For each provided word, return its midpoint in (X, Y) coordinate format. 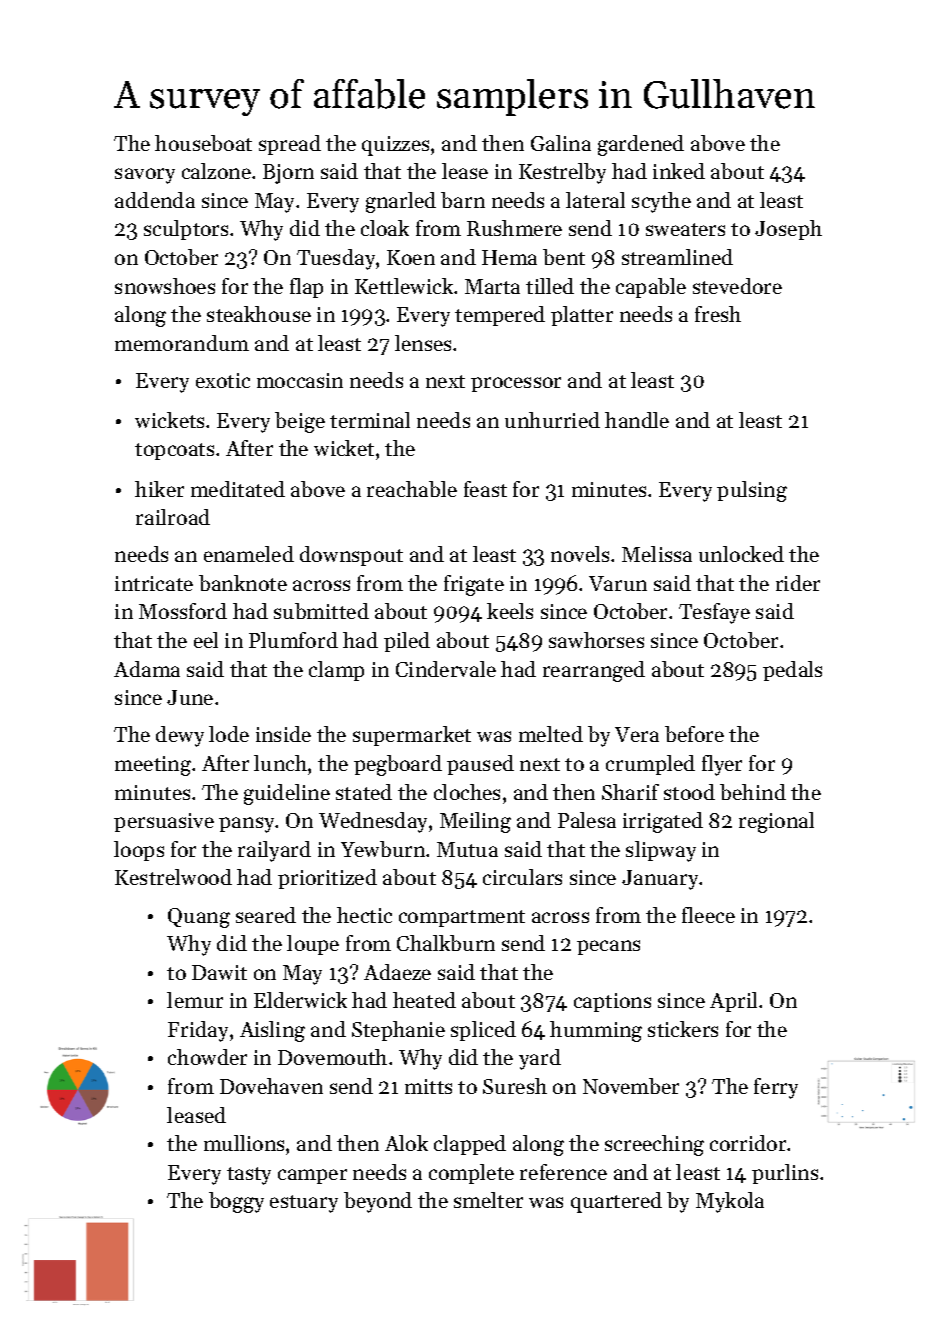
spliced (483, 1031)
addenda (155, 200)
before (694, 734)
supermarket (412, 736)
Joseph (788, 230)
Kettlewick (404, 286)
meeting (153, 766)
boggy (236, 1202)
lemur (195, 1000)
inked (679, 171)
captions (612, 1002)
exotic (223, 380)
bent (564, 257)
